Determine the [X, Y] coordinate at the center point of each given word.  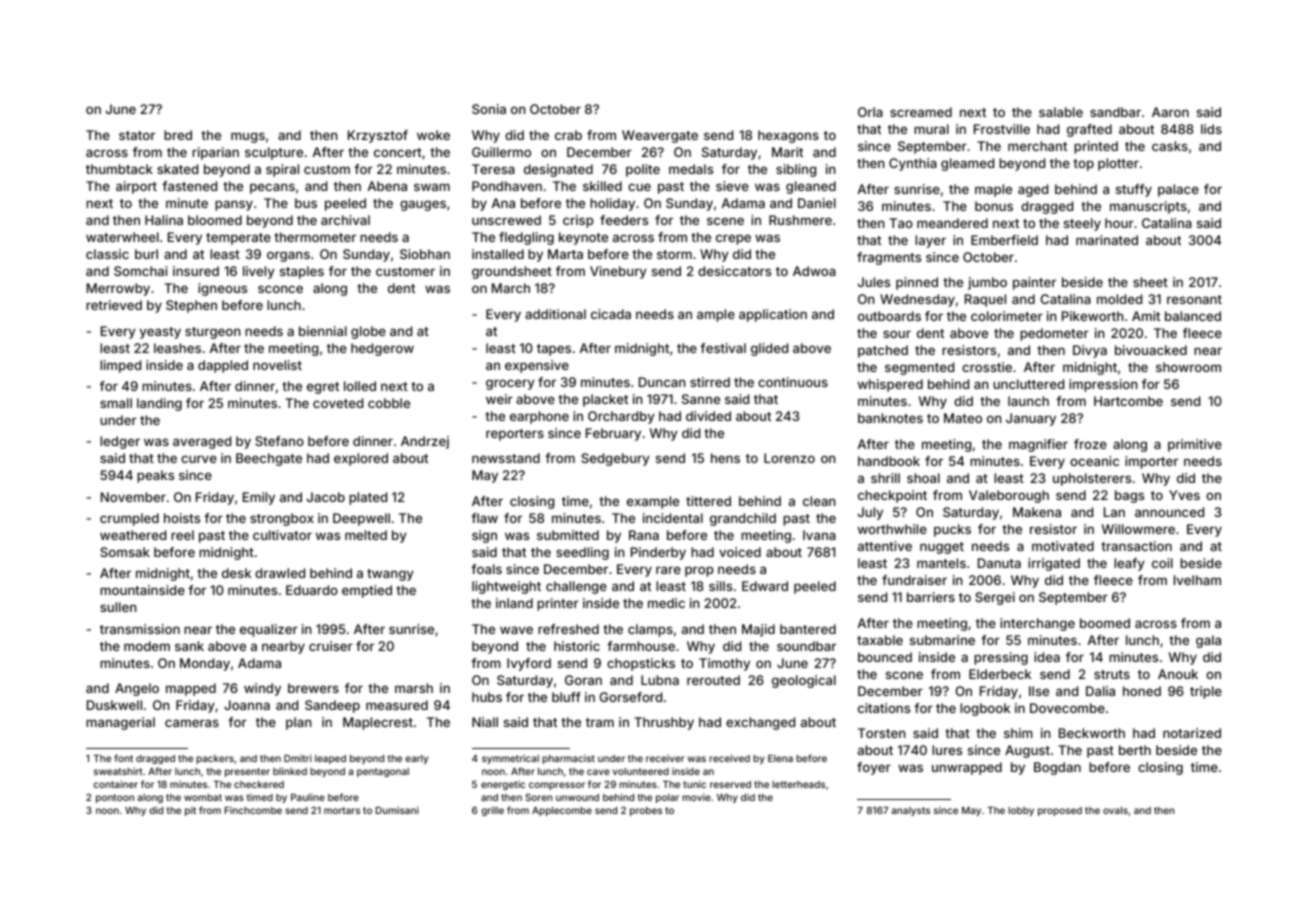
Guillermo [501, 152]
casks [1170, 146]
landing [159, 404]
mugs [248, 137]
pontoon [115, 798]
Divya [1090, 351]
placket [605, 400]
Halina [164, 220]
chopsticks [641, 664]
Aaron [1170, 112]
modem [147, 646]
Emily [259, 498]
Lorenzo [789, 458]
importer [1151, 462]
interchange [1037, 624]
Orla [870, 112]
